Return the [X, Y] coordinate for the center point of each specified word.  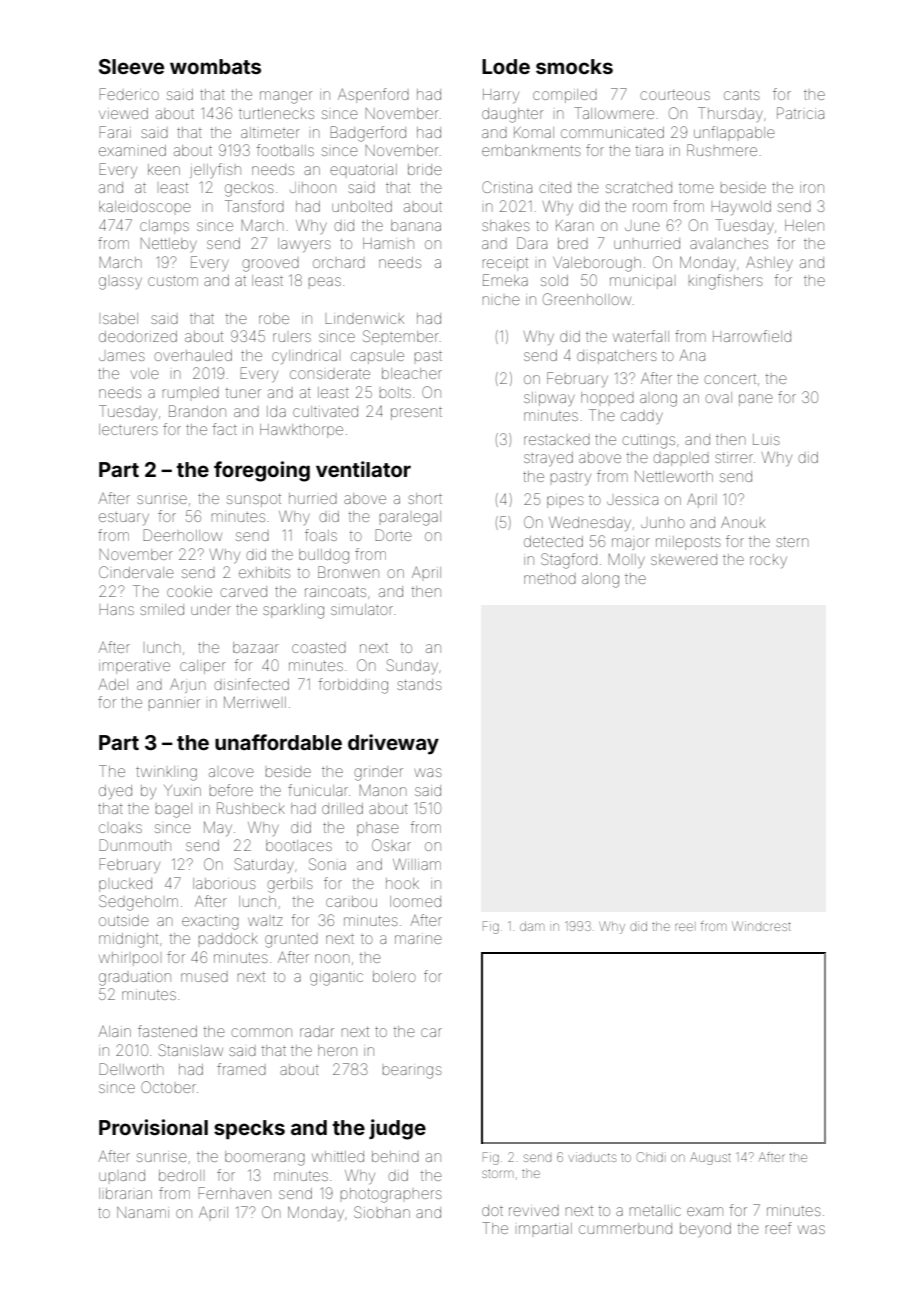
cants [742, 95]
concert [730, 379]
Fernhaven [235, 1193]
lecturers [128, 429]
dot [492, 1210]
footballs [285, 150]
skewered [684, 559]
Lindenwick [365, 319]
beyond [705, 1230]
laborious [224, 883]
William [417, 864]
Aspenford [373, 95]
